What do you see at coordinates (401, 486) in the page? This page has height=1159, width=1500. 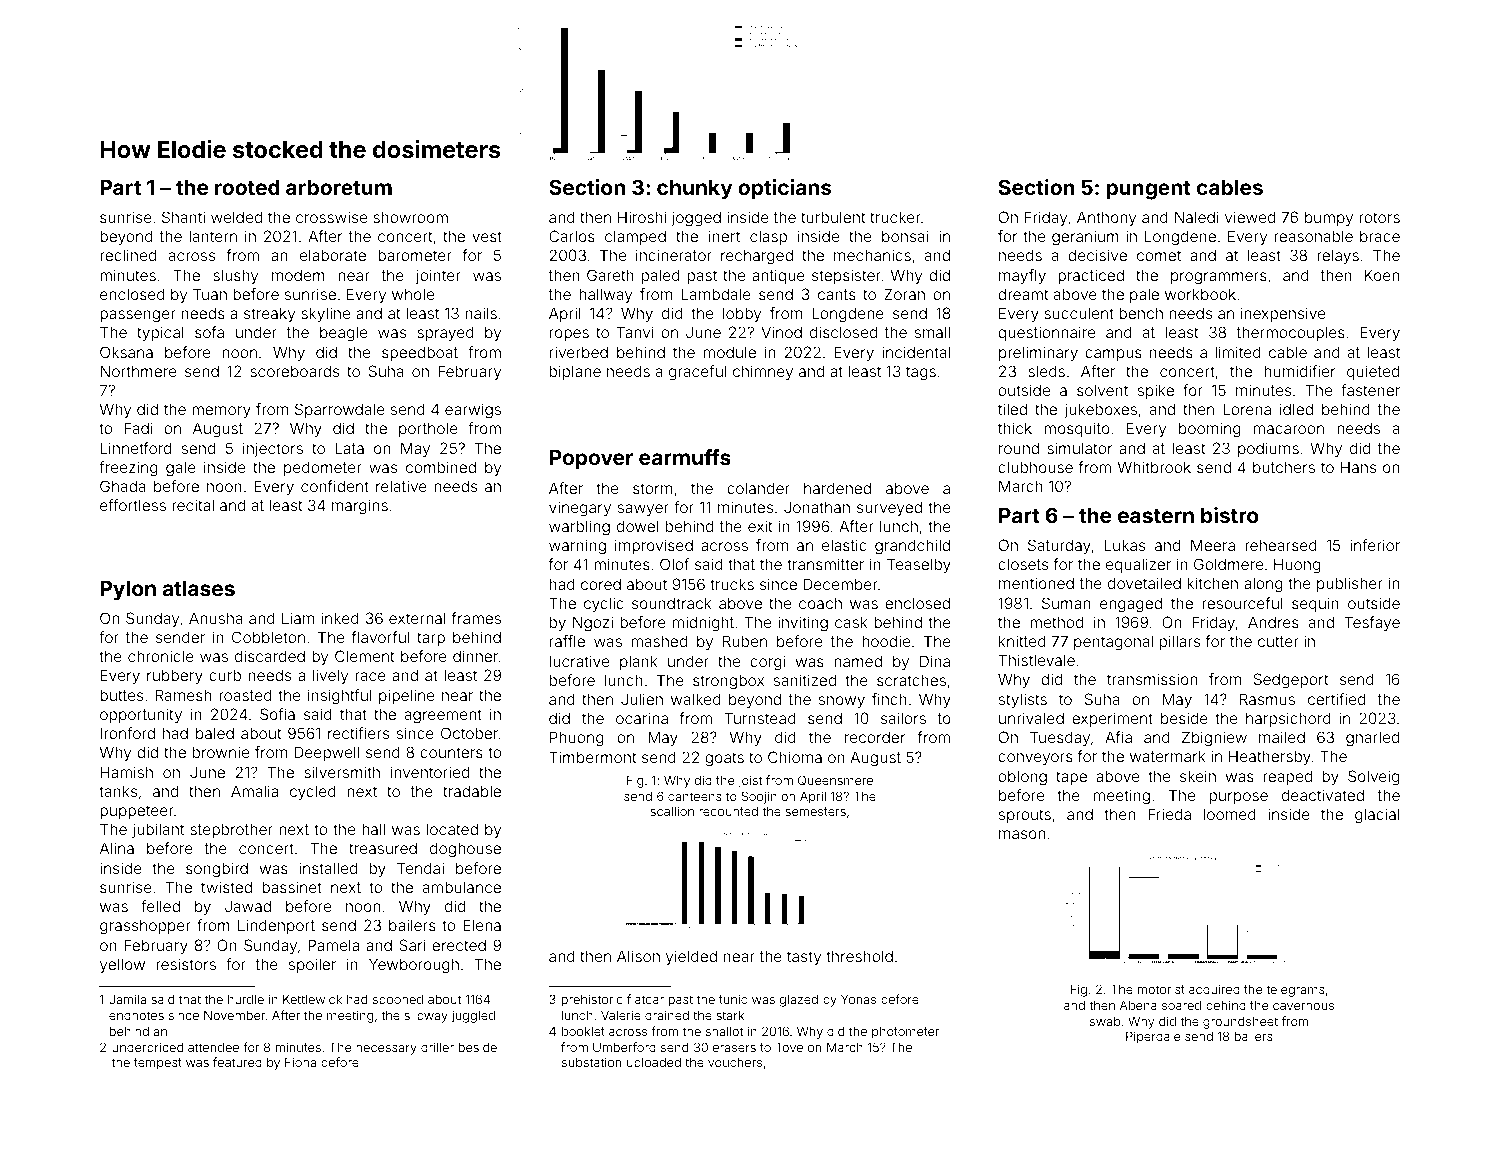 I see `relative` at bounding box center [401, 486].
